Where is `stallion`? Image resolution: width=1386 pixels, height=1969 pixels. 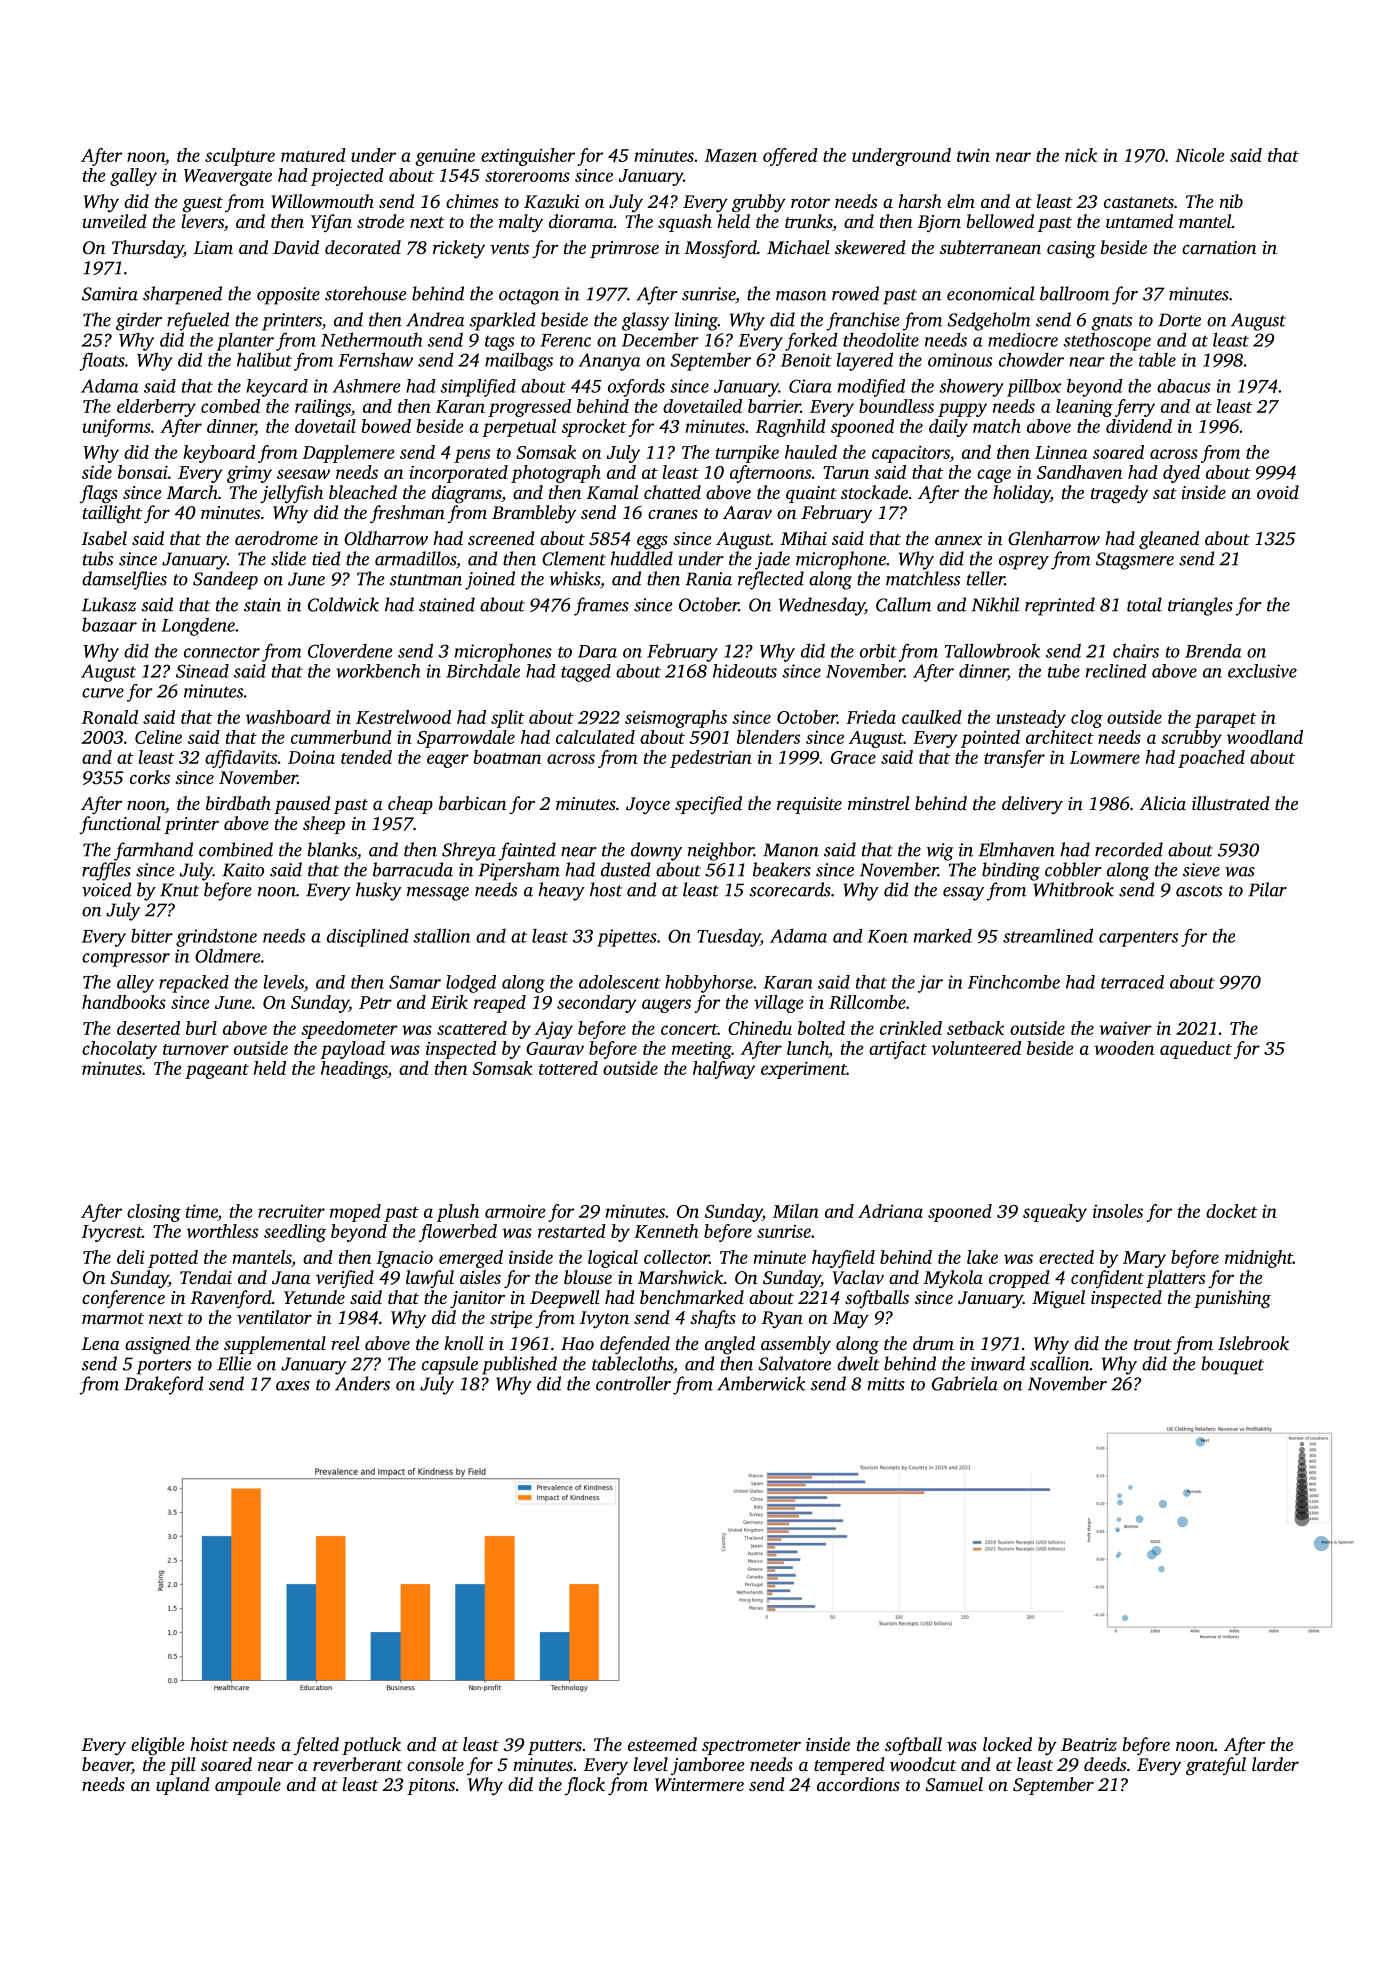 stallion is located at coordinates (442, 935).
